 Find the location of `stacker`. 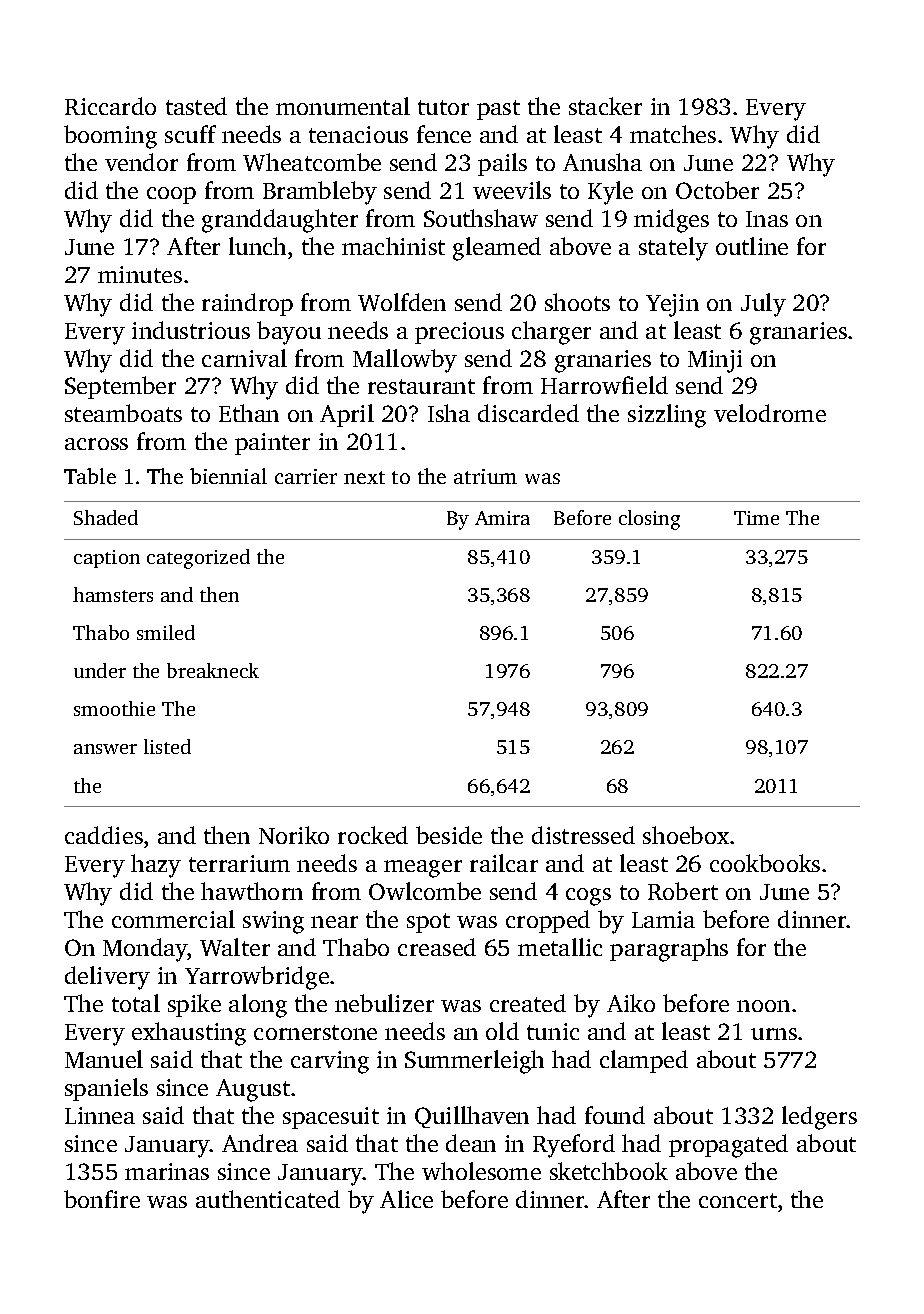

stacker is located at coordinates (605, 106).
